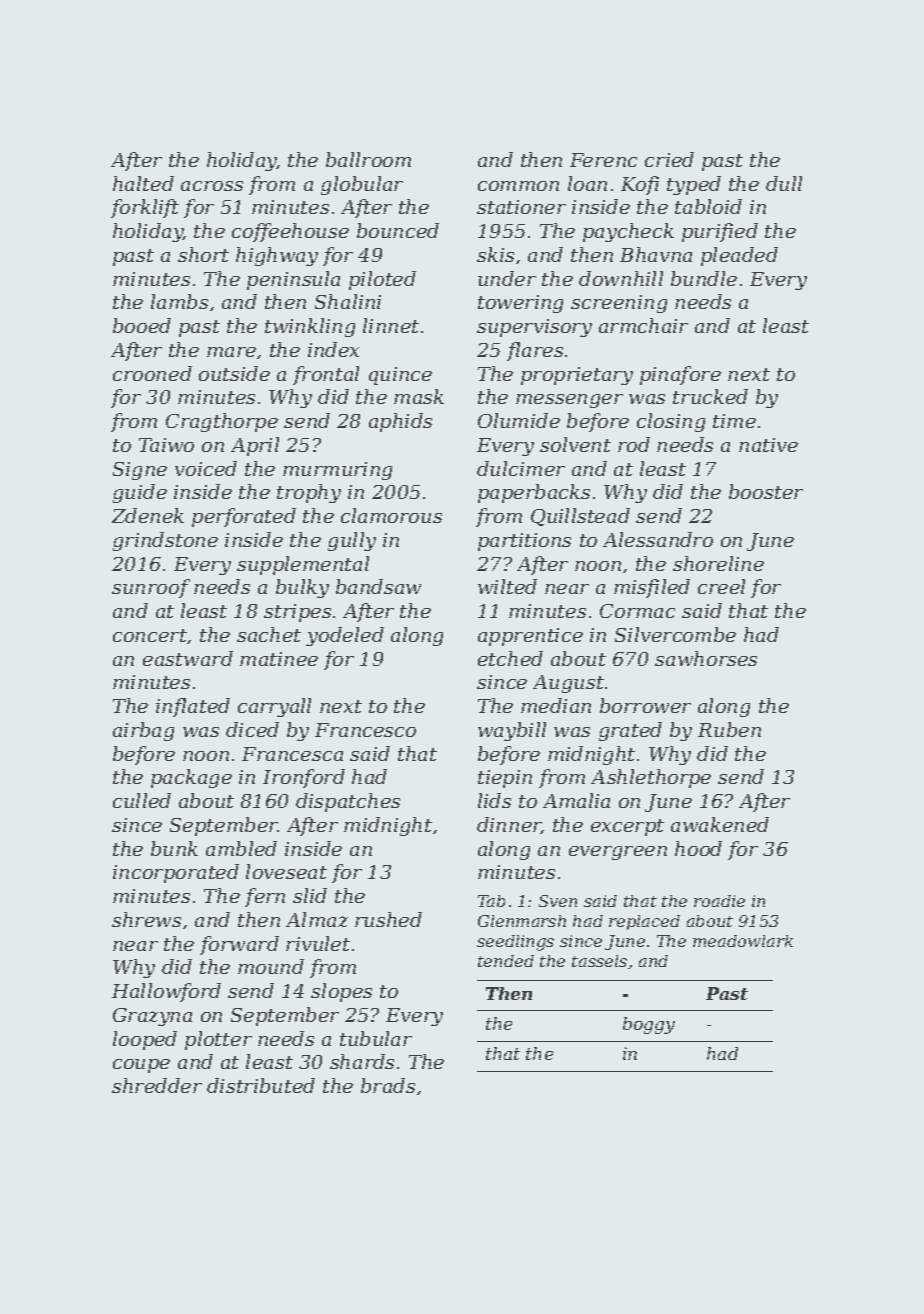 This screenshot has width=924, height=1314. Describe the element at coordinates (784, 183) in the screenshot. I see `dull` at that location.
